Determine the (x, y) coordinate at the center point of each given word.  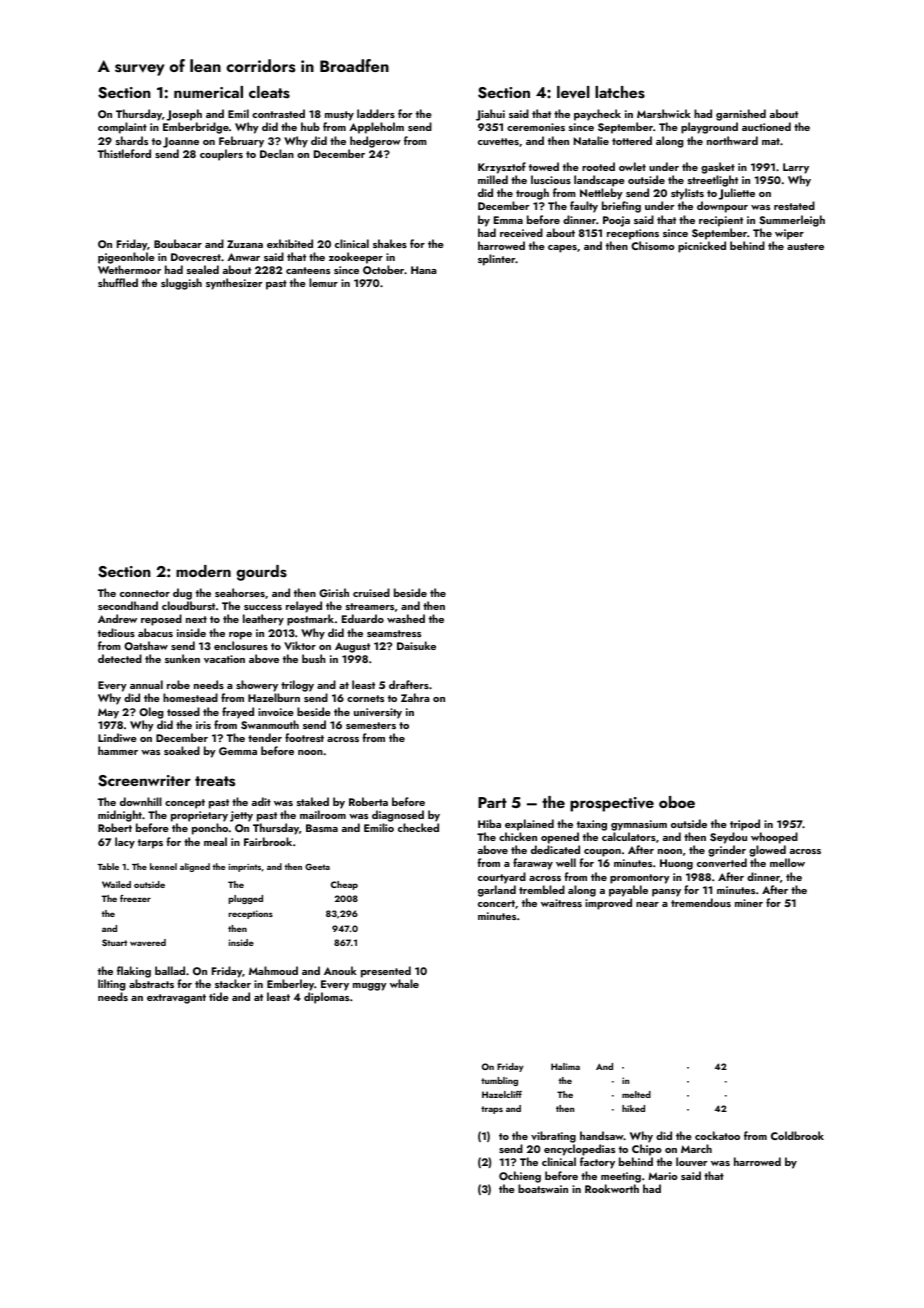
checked (418, 827)
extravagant (176, 999)
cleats (269, 92)
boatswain (543, 1188)
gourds (262, 573)
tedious (116, 632)
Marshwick (664, 113)
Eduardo (363, 618)
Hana (424, 270)
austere (805, 246)
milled (493, 179)
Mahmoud (273, 970)
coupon (602, 853)
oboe (677, 802)
